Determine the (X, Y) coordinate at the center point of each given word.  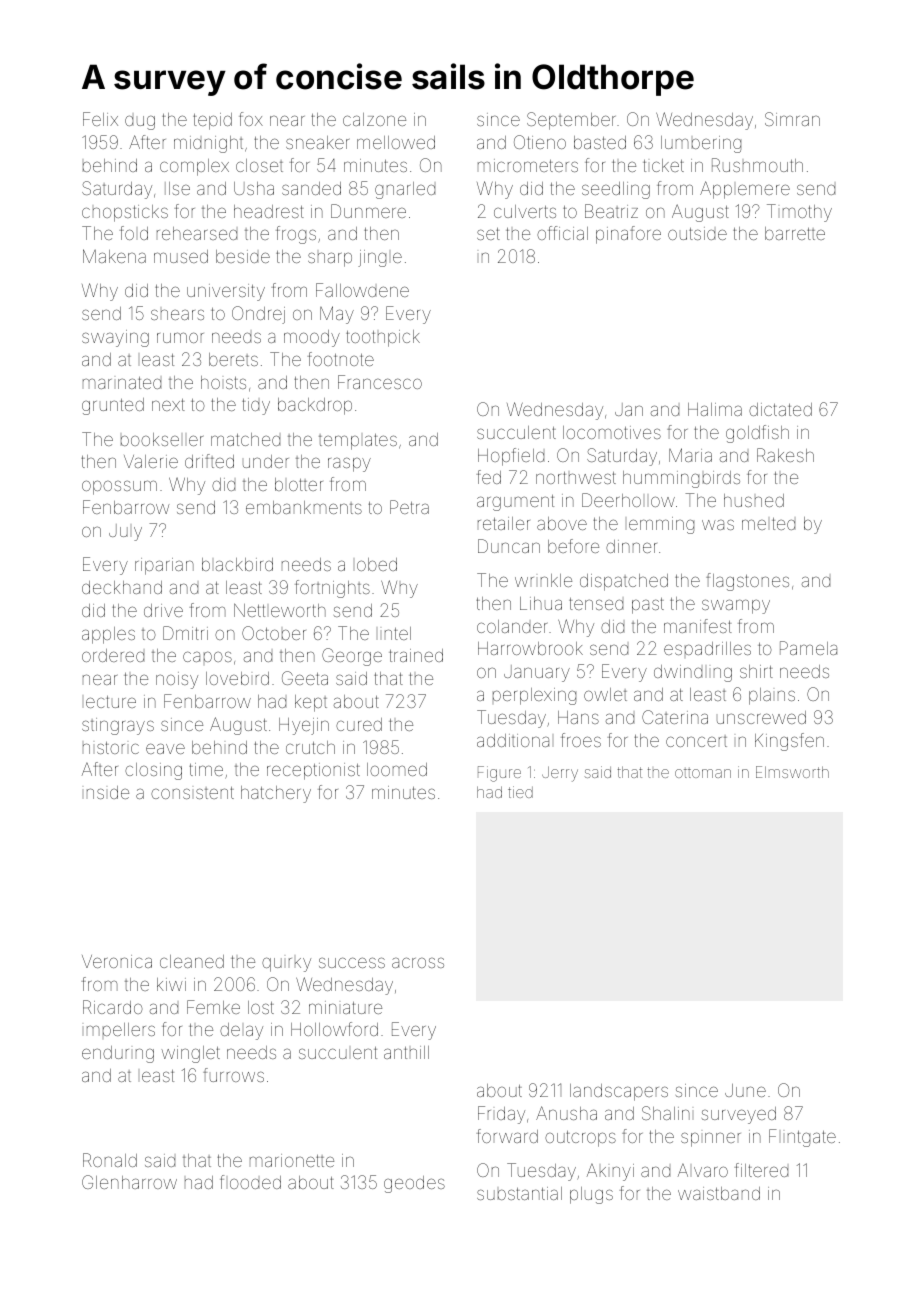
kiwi (171, 984)
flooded (250, 1182)
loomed (397, 769)
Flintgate (802, 1138)
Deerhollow (628, 500)
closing (153, 771)
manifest (698, 626)
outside (697, 233)
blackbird (237, 564)
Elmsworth (792, 772)
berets (233, 359)
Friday (501, 1115)
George (352, 657)
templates (358, 442)
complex (194, 167)
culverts (525, 211)
